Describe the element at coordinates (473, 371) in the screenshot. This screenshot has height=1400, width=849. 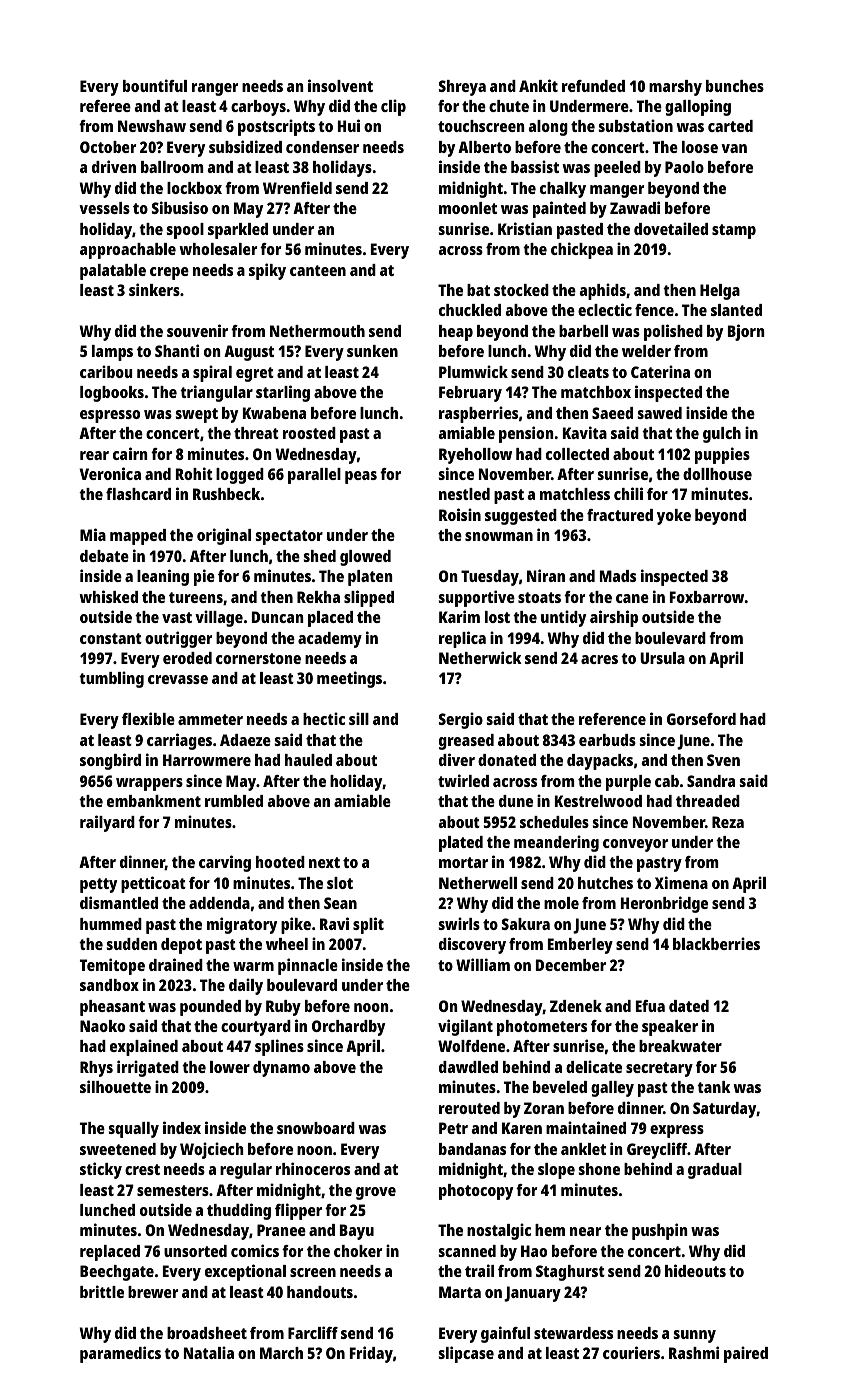
I see `Plumwick` at that location.
